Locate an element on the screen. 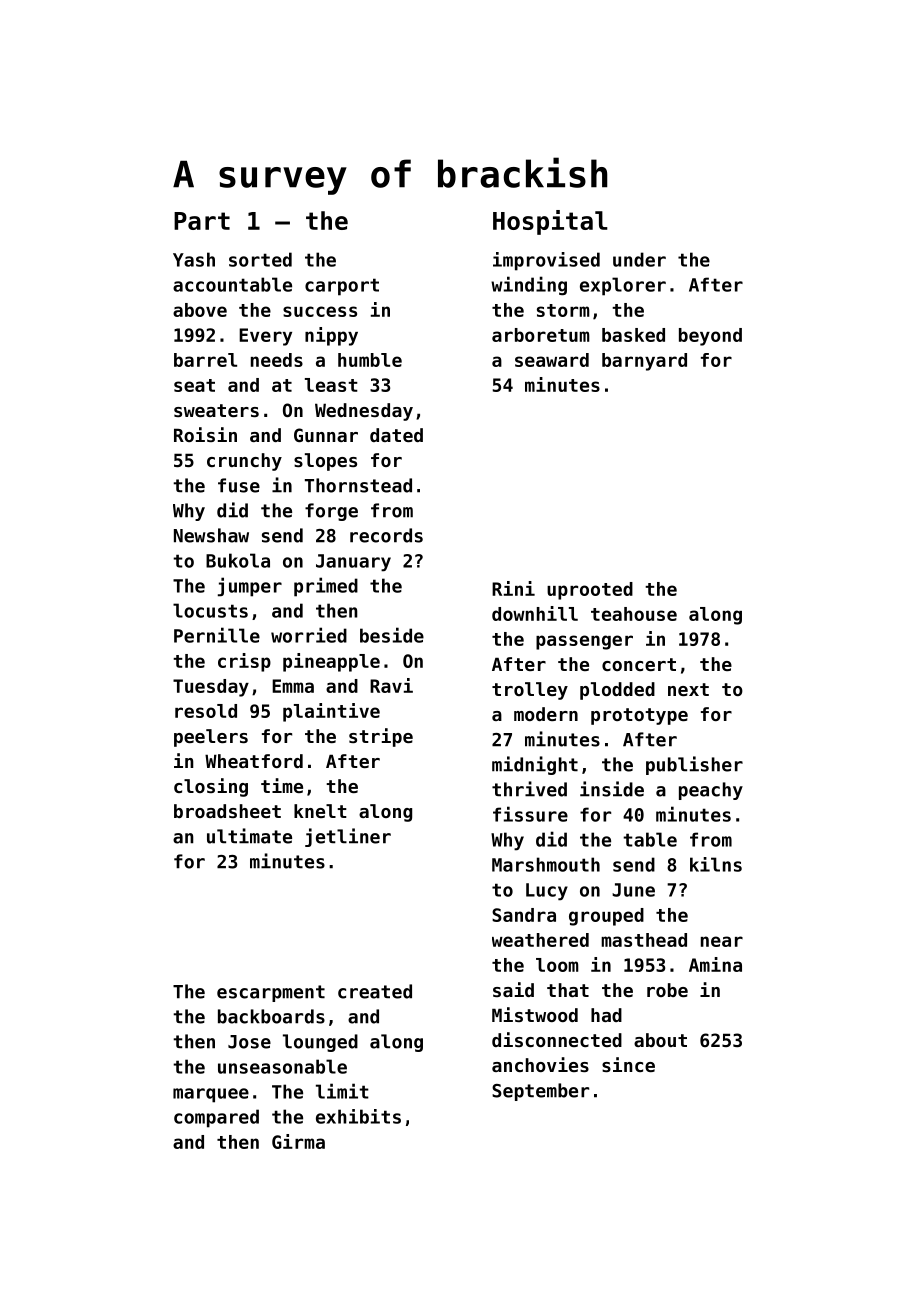 The height and width of the screenshot is (1311, 924). beside is located at coordinates (392, 635).
